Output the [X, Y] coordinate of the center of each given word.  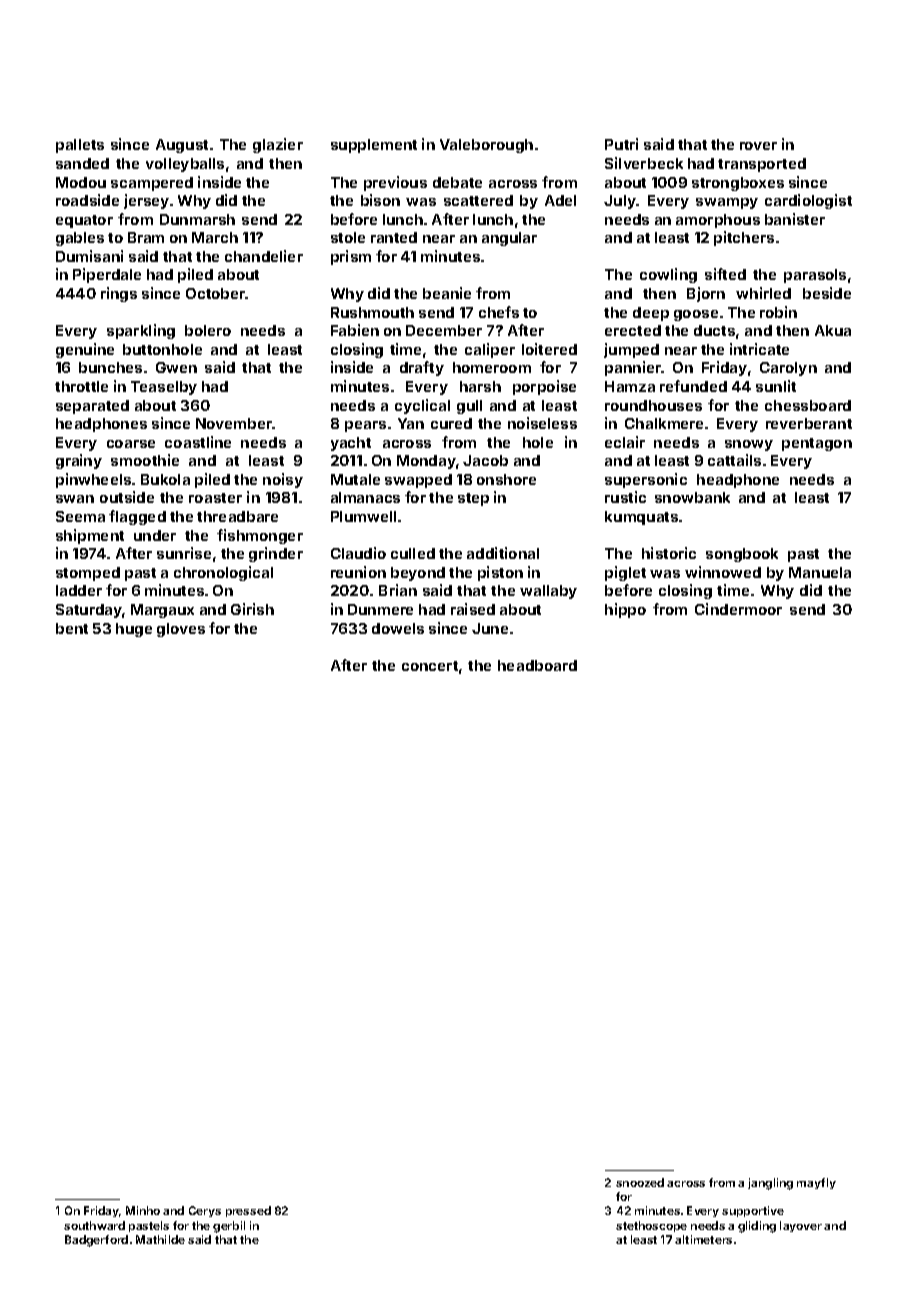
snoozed [640, 1182]
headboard [537, 665]
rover [758, 146]
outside [127, 497]
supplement [374, 146]
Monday [426, 462]
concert [430, 666]
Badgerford [96, 1241]
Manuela [820, 572]
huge [134, 630]
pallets [80, 146]
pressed [248, 1211]
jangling [770, 1184]
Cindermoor [738, 609]
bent [72, 628]
